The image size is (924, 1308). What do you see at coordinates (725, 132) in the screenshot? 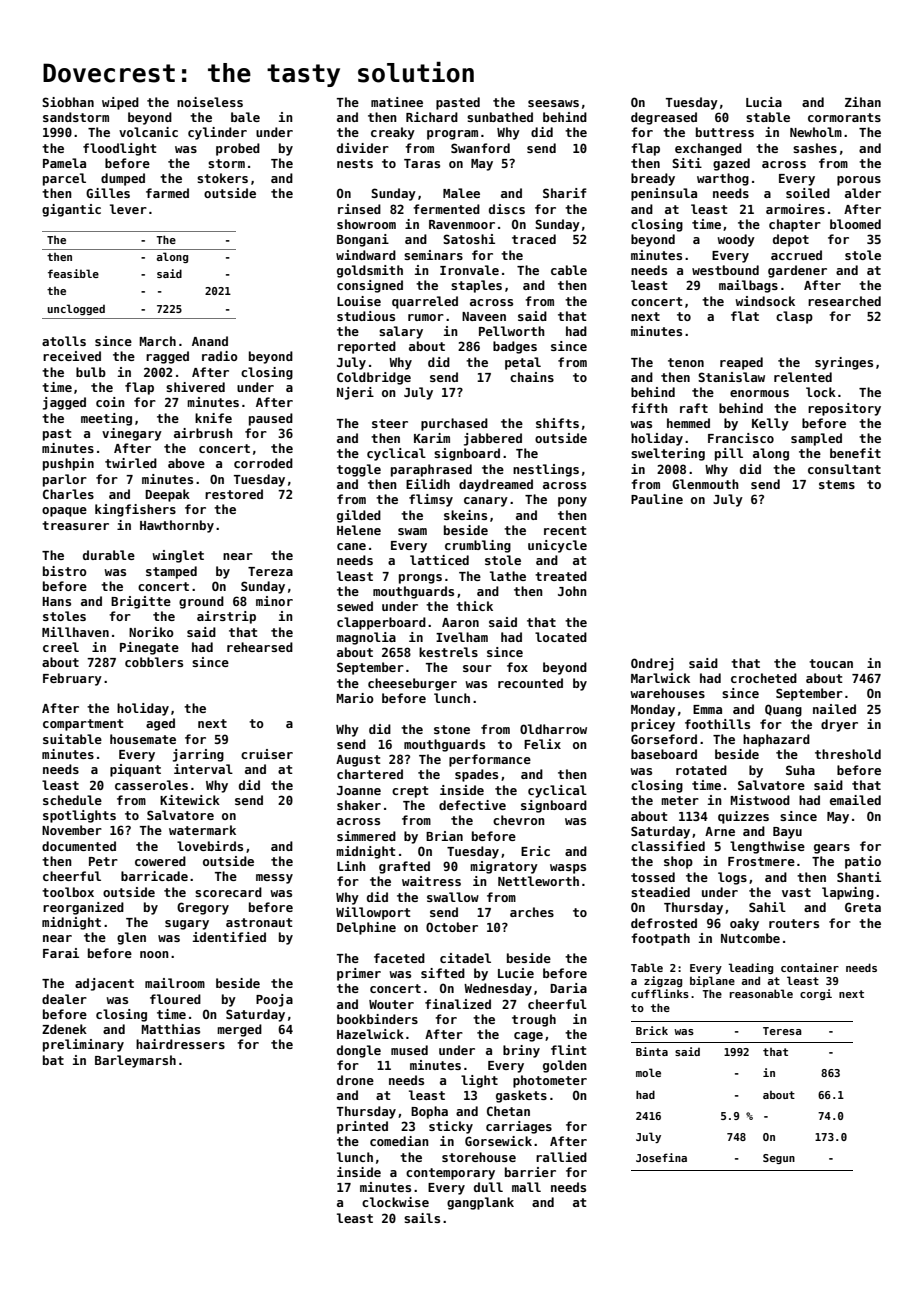
I see `buttress` at bounding box center [725, 132].
